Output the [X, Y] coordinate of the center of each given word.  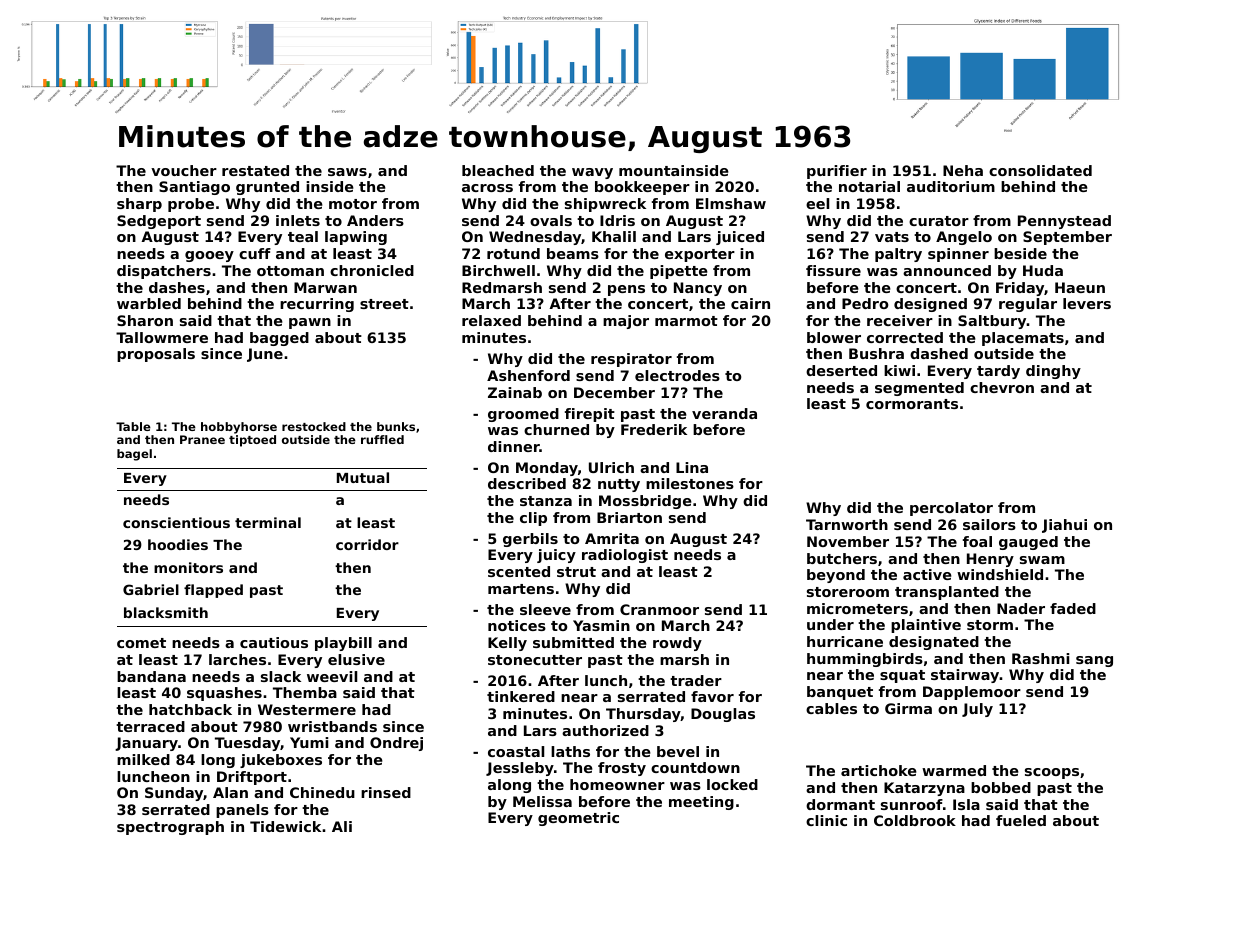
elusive [356, 659]
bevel [678, 751]
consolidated [1040, 170]
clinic [826, 820]
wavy [592, 173]
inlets [298, 220]
